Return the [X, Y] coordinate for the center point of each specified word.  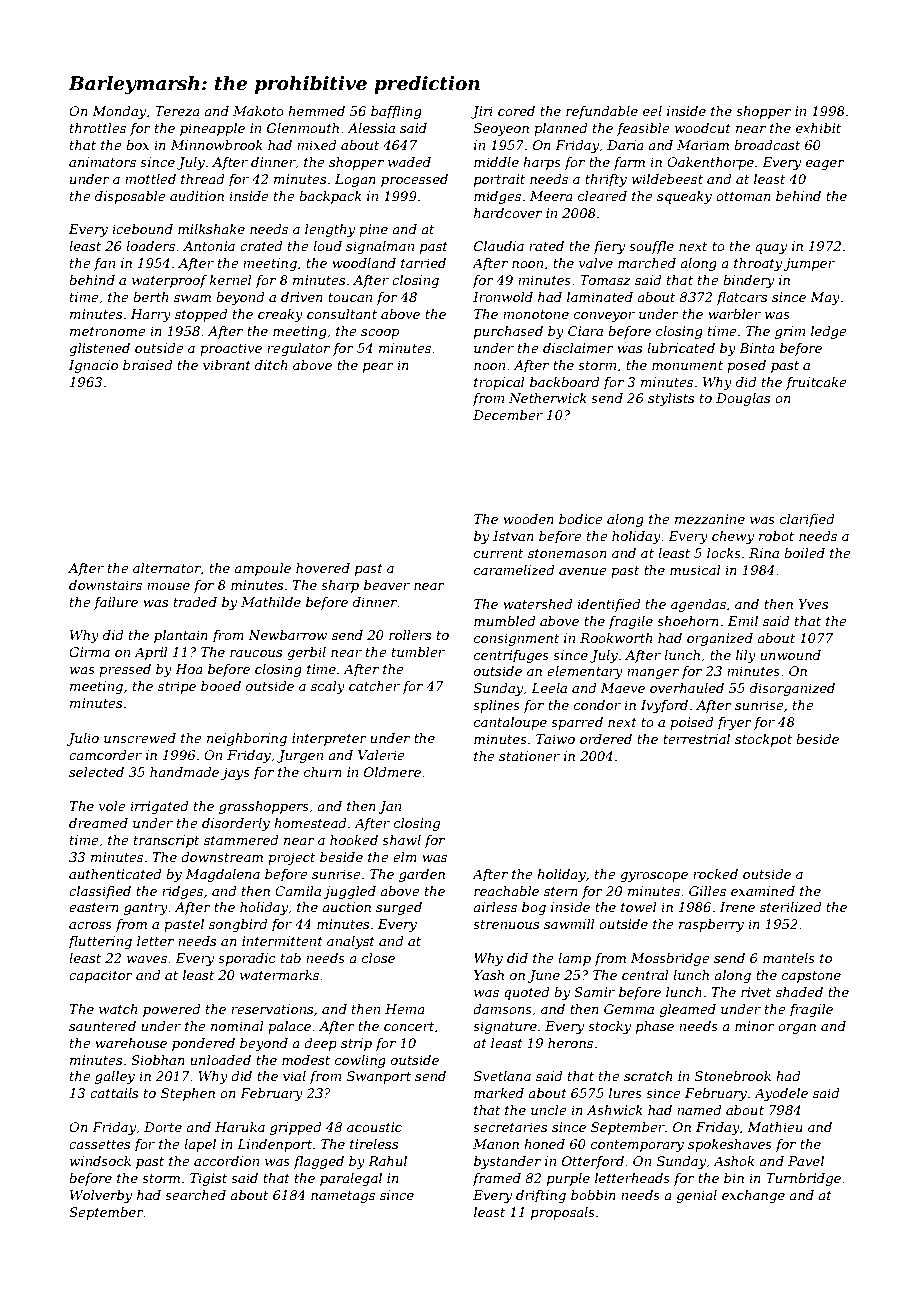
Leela [549, 688]
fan [104, 264]
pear [378, 368]
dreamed [98, 823]
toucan [350, 297]
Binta [757, 348]
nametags [343, 1197]
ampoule [262, 569]
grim [790, 332]
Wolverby [101, 1196]
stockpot [763, 740]
